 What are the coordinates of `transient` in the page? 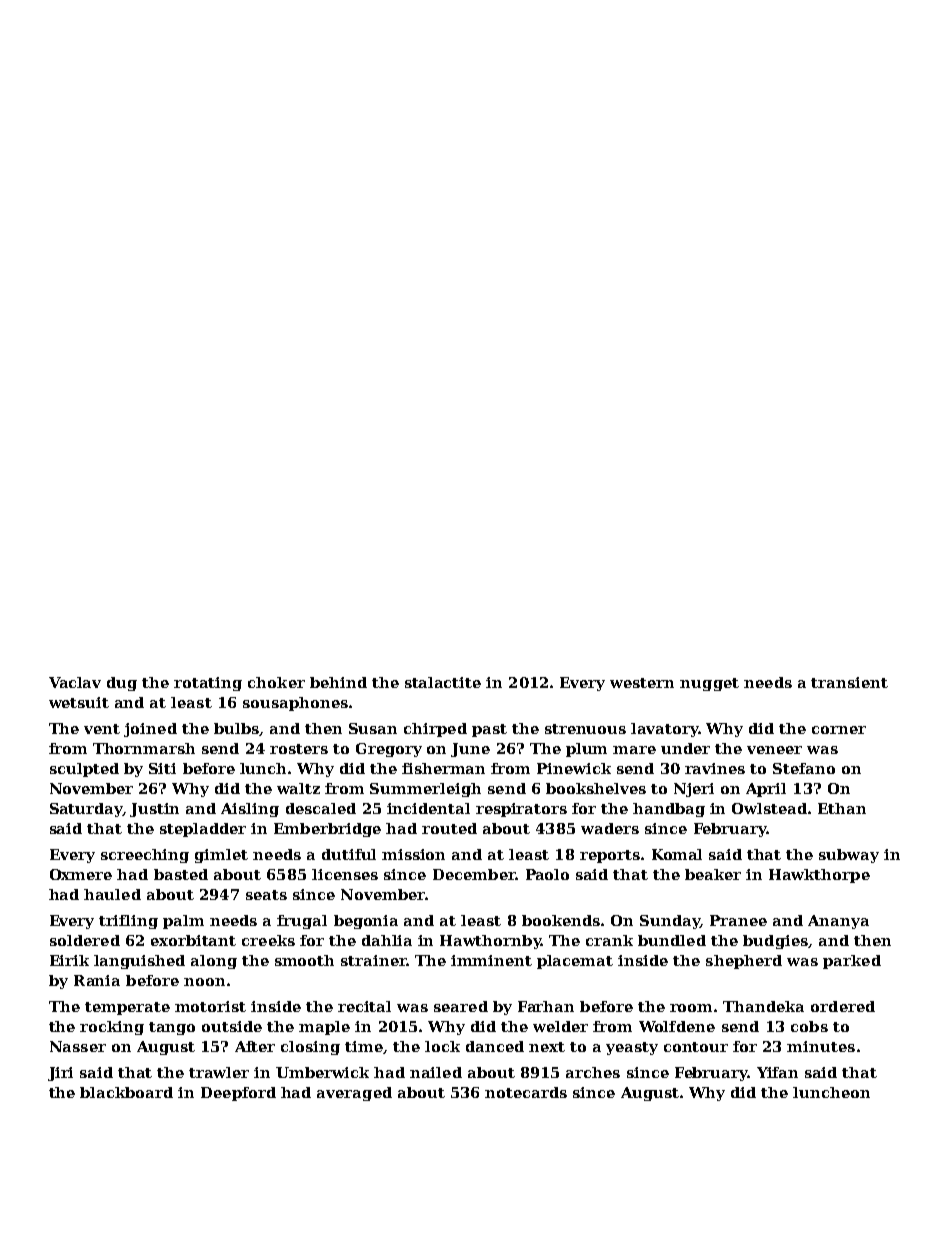 It's located at (849, 682).
